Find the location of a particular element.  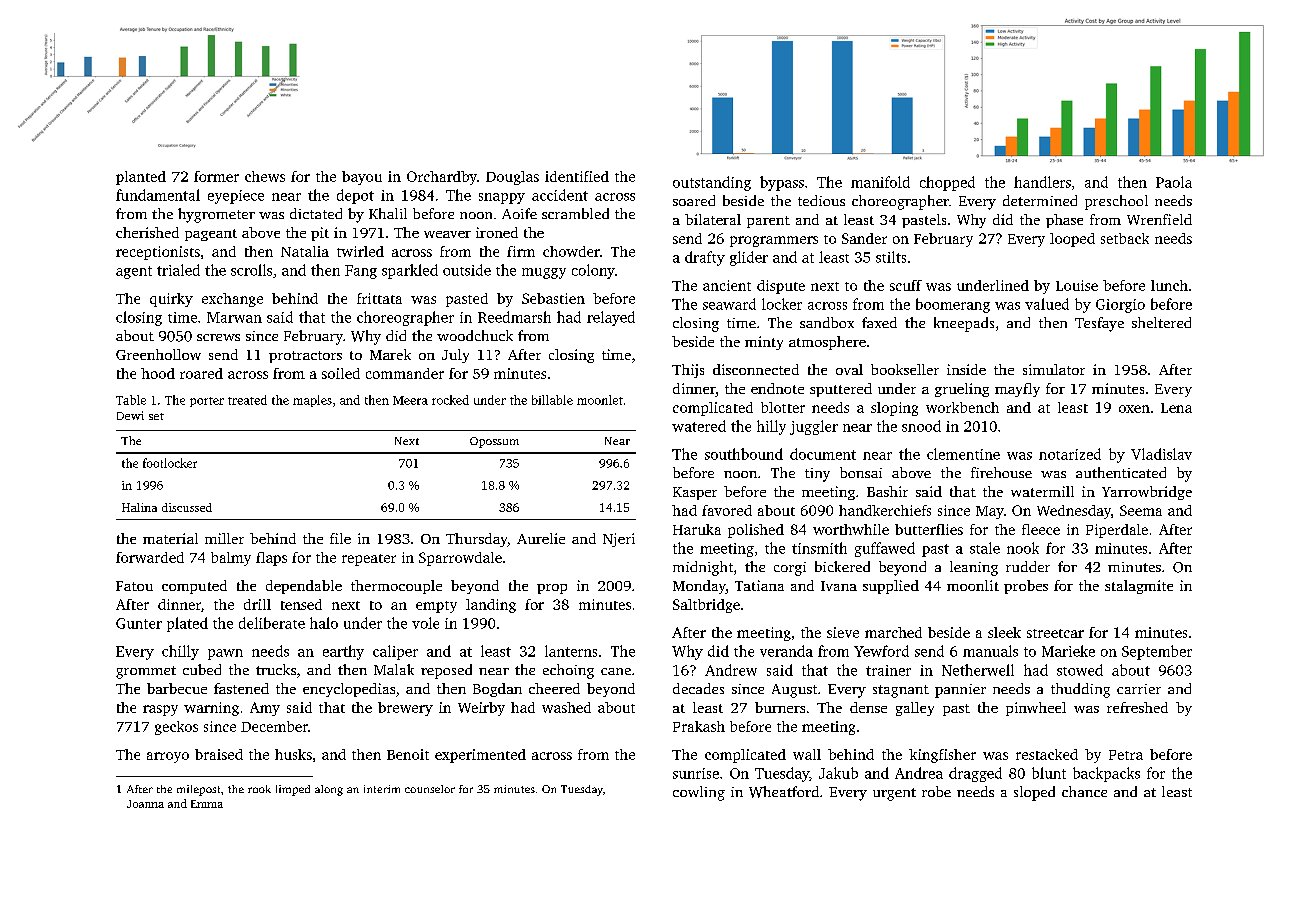

polished is located at coordinates (756, 531).
